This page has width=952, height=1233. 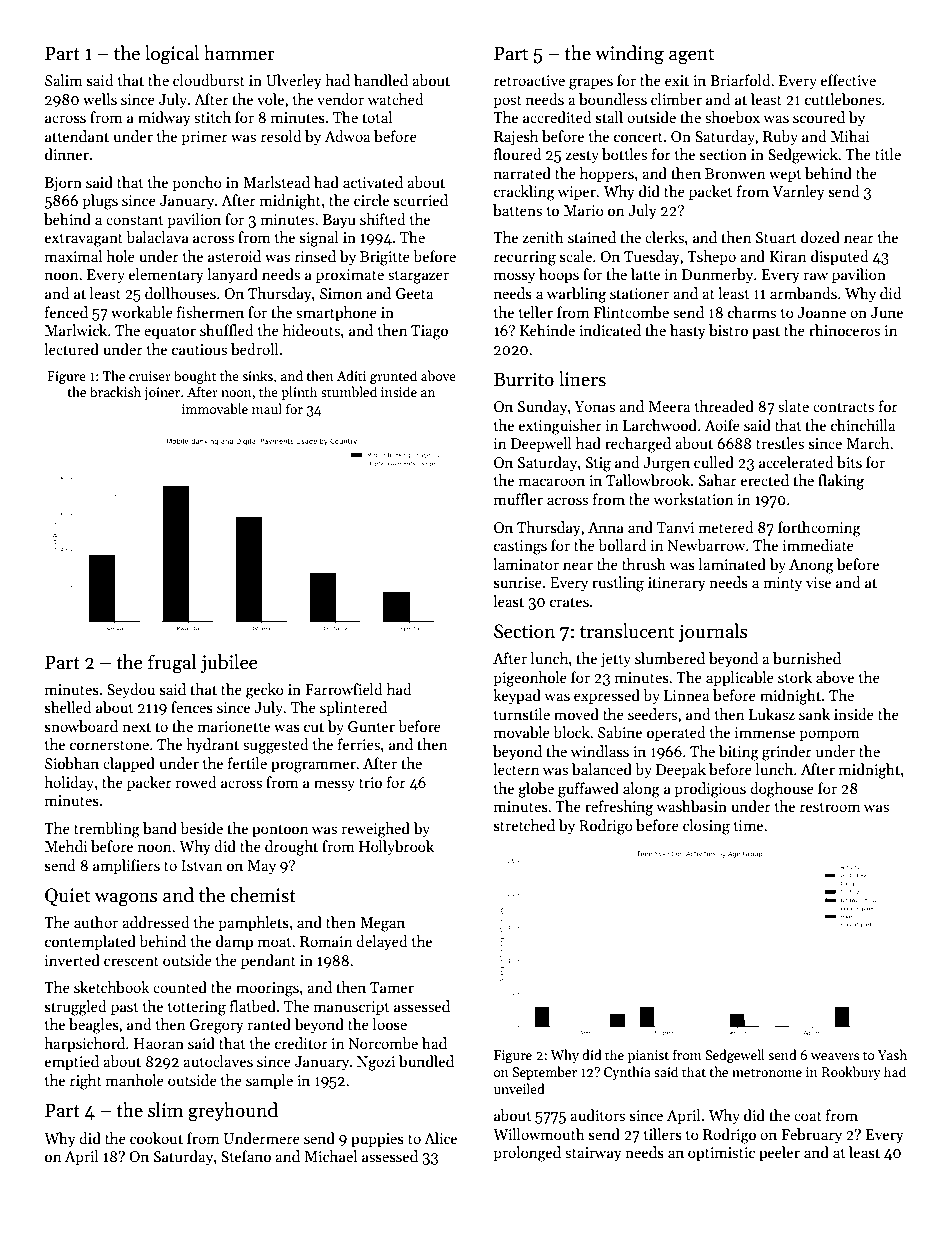 I want to click on cuttlebones, so click(x=843, y=99).
